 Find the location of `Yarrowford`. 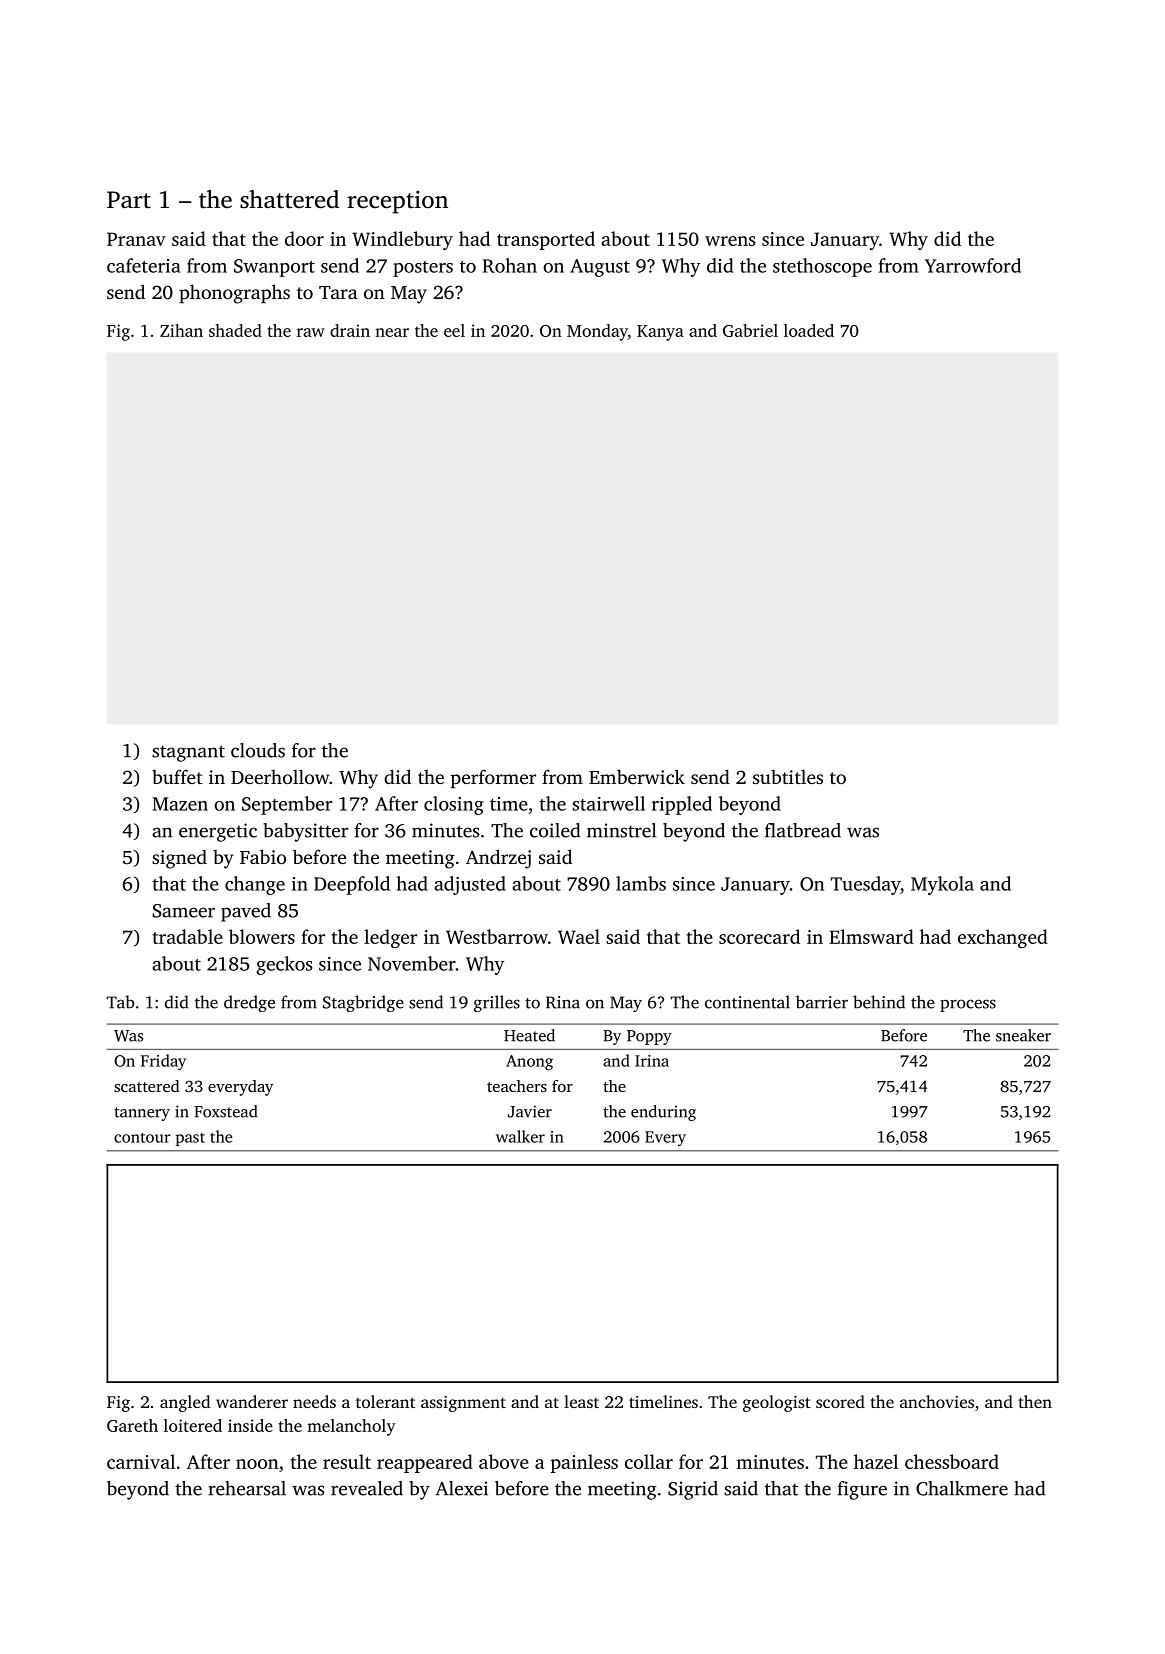

Yarrowford is located at coordinates (973, 265).
